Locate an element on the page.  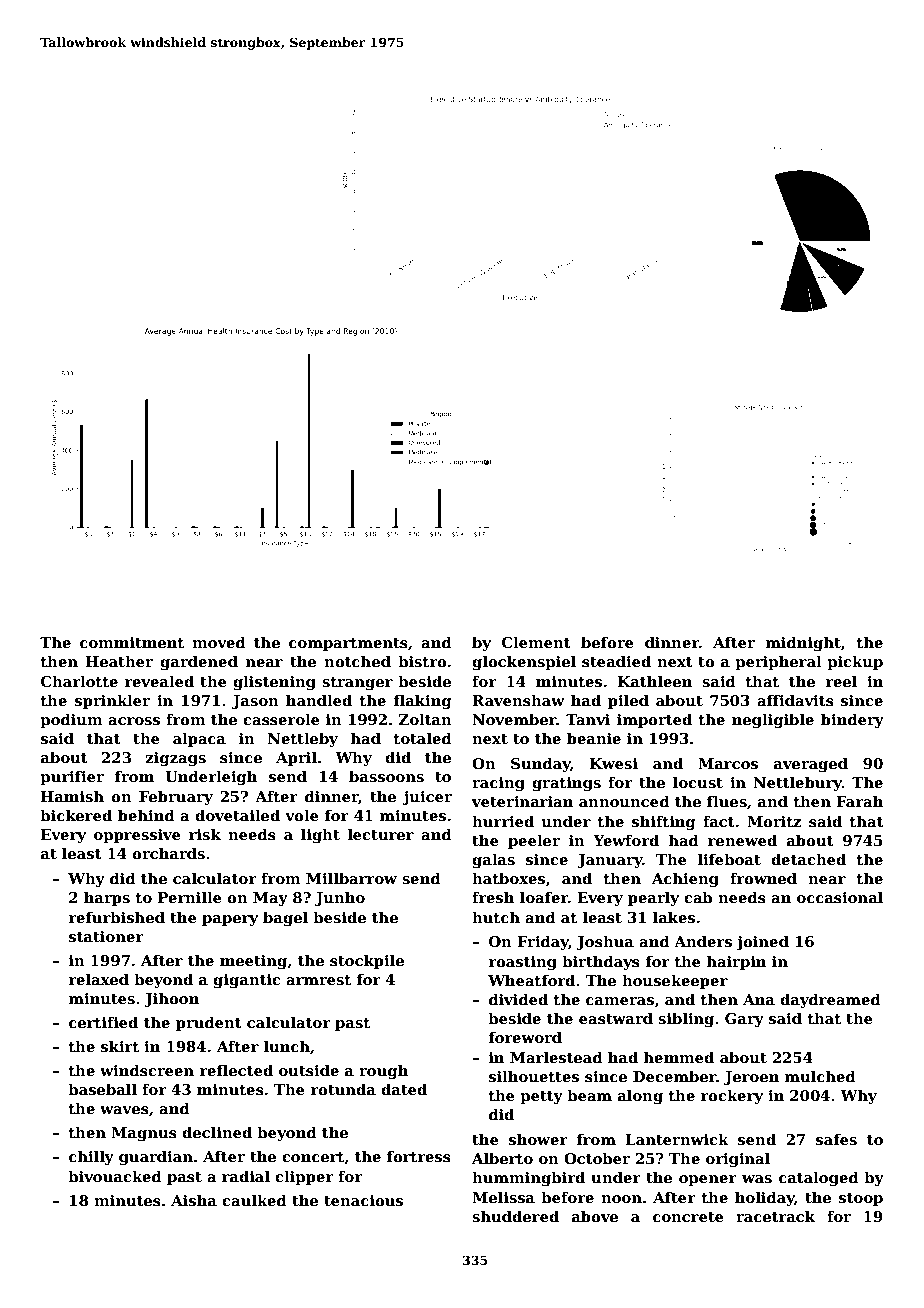
meeting is located at coordinates (254, 962).
